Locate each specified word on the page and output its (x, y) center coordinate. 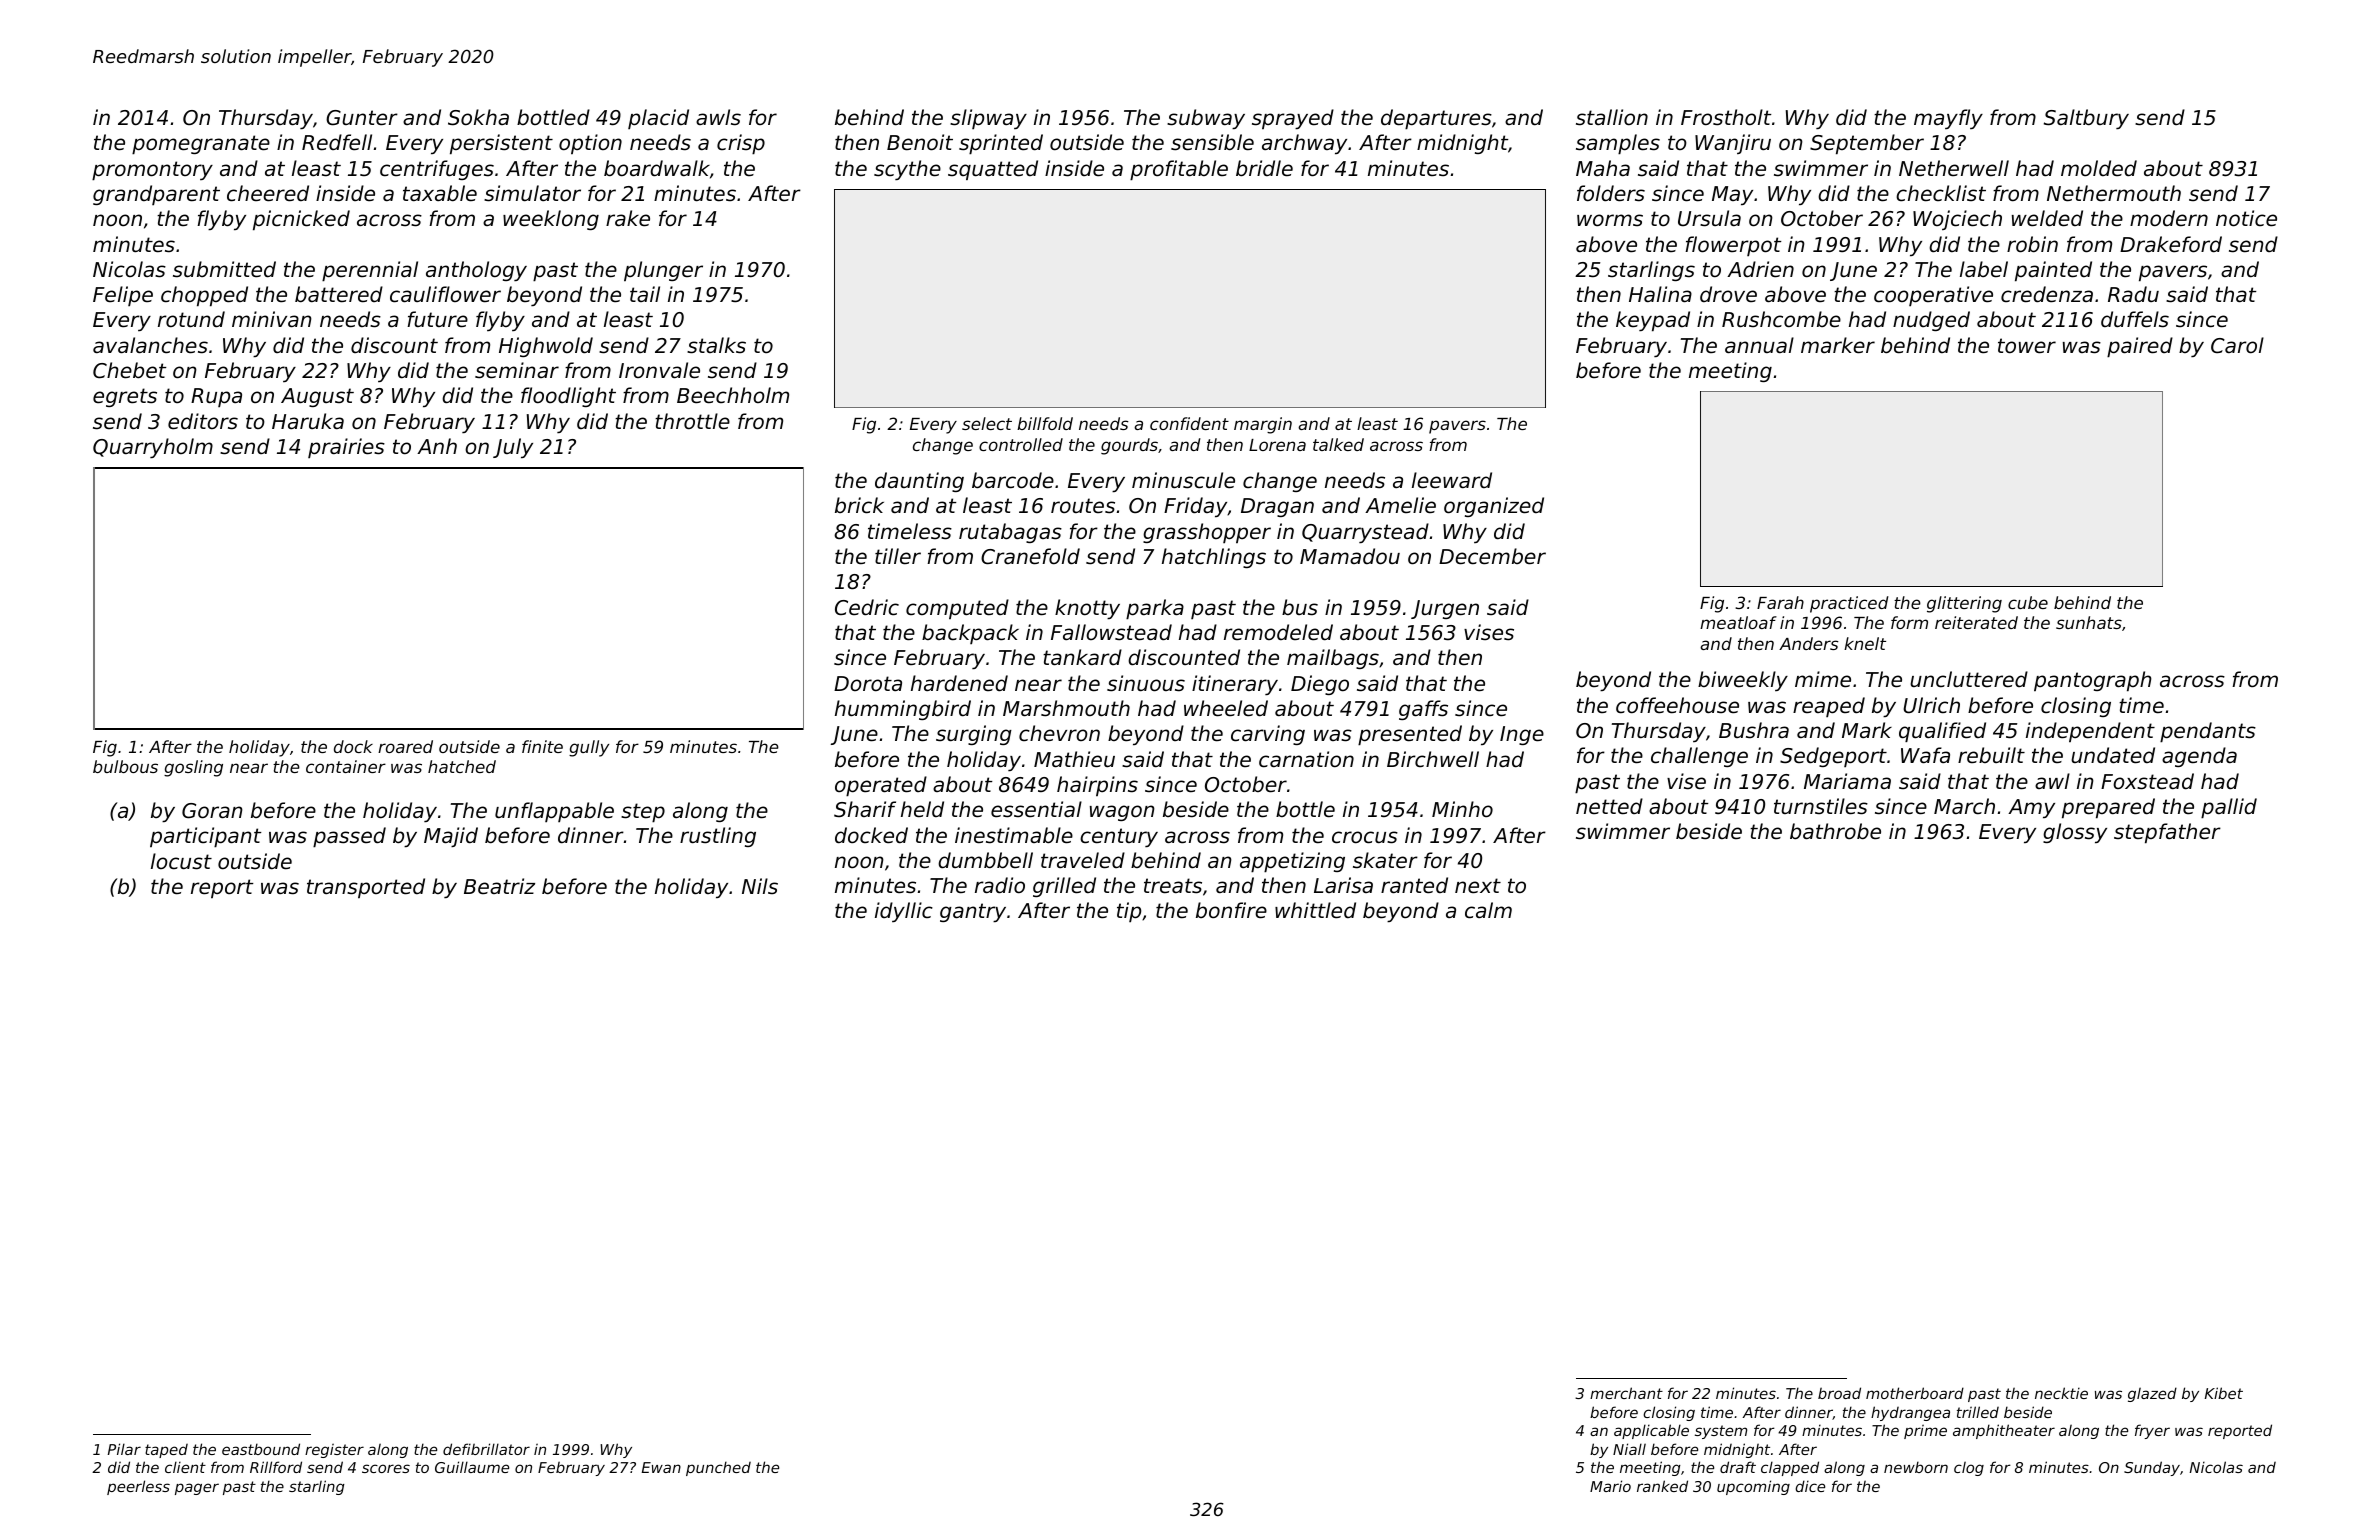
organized (1494, 507)
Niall (1629, 1449)
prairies (346, 448)
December (1492, 556)
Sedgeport (1833, 757)
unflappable (554, 812)
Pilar (124, 1449)
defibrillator (486, 1449)
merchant (1626, 1393)
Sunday (2152, 1468)
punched (718, 1468)
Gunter (362, 118)
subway (1206, 119)
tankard (1082, 657)
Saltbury (2086, 119)
